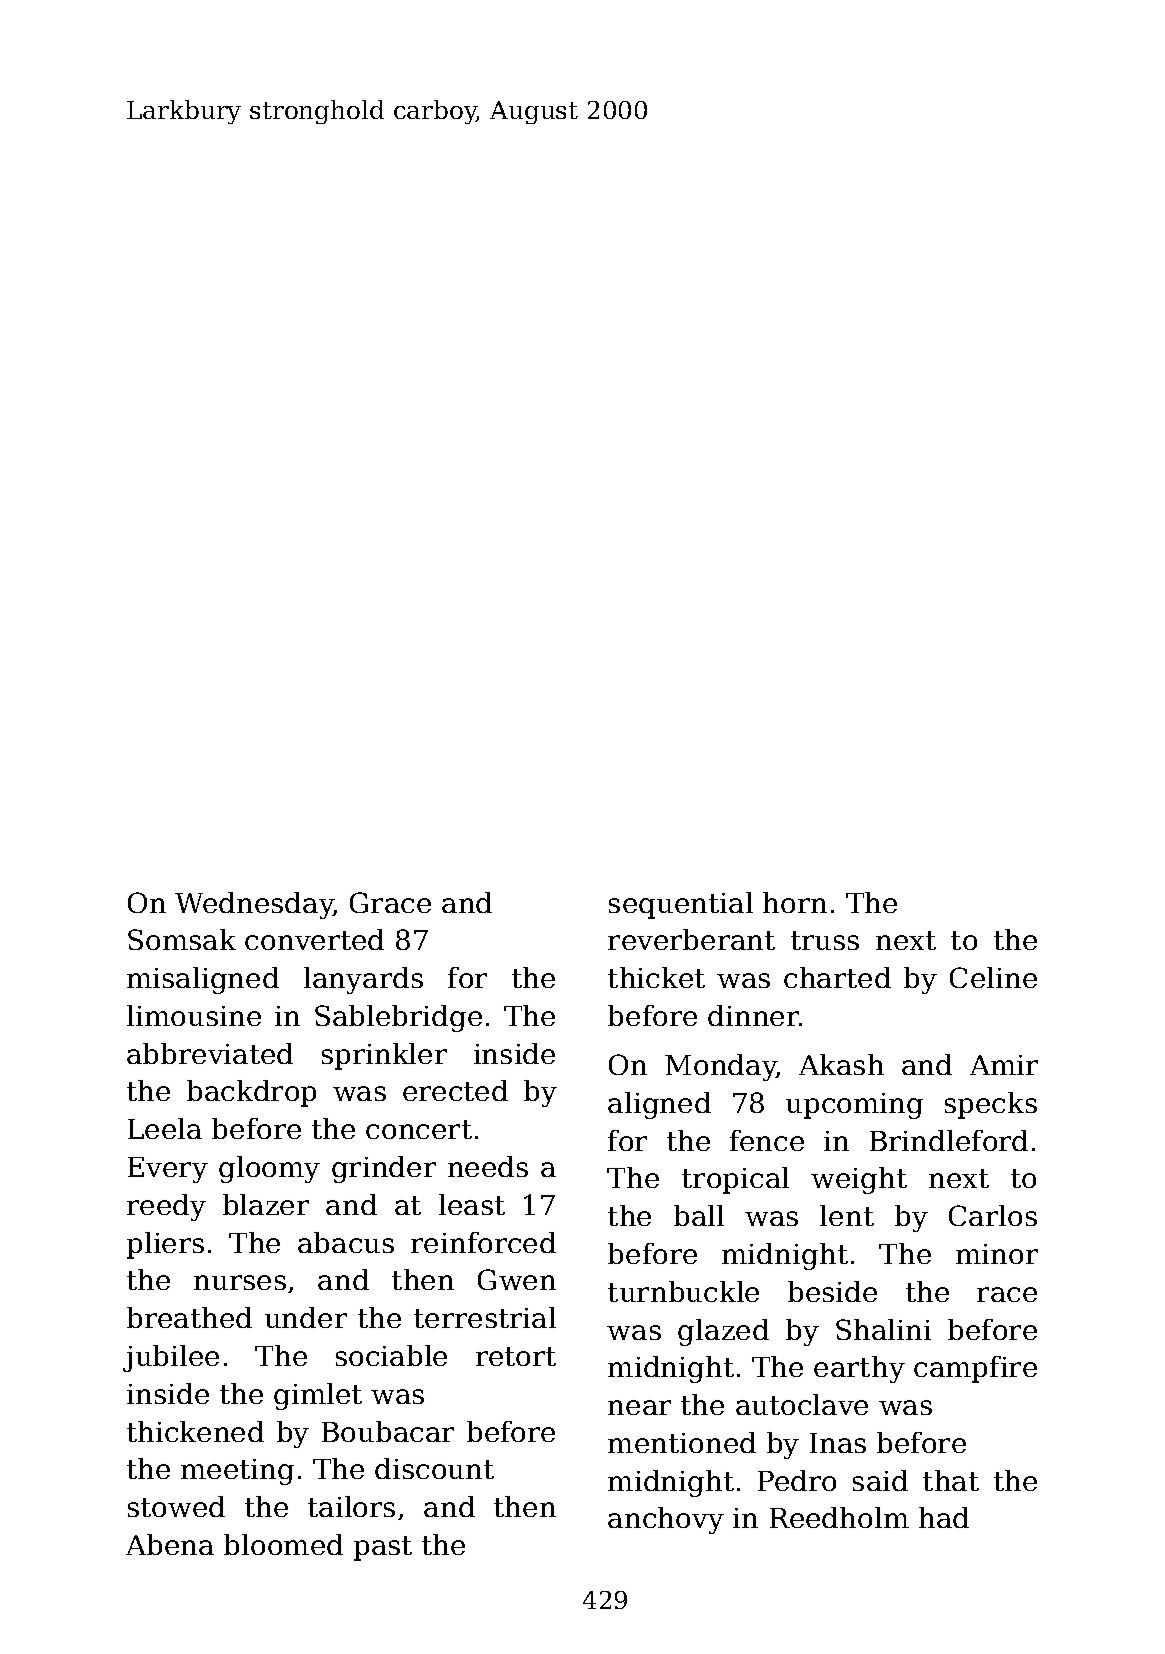  I want to click on horn, so click(795, 902).
